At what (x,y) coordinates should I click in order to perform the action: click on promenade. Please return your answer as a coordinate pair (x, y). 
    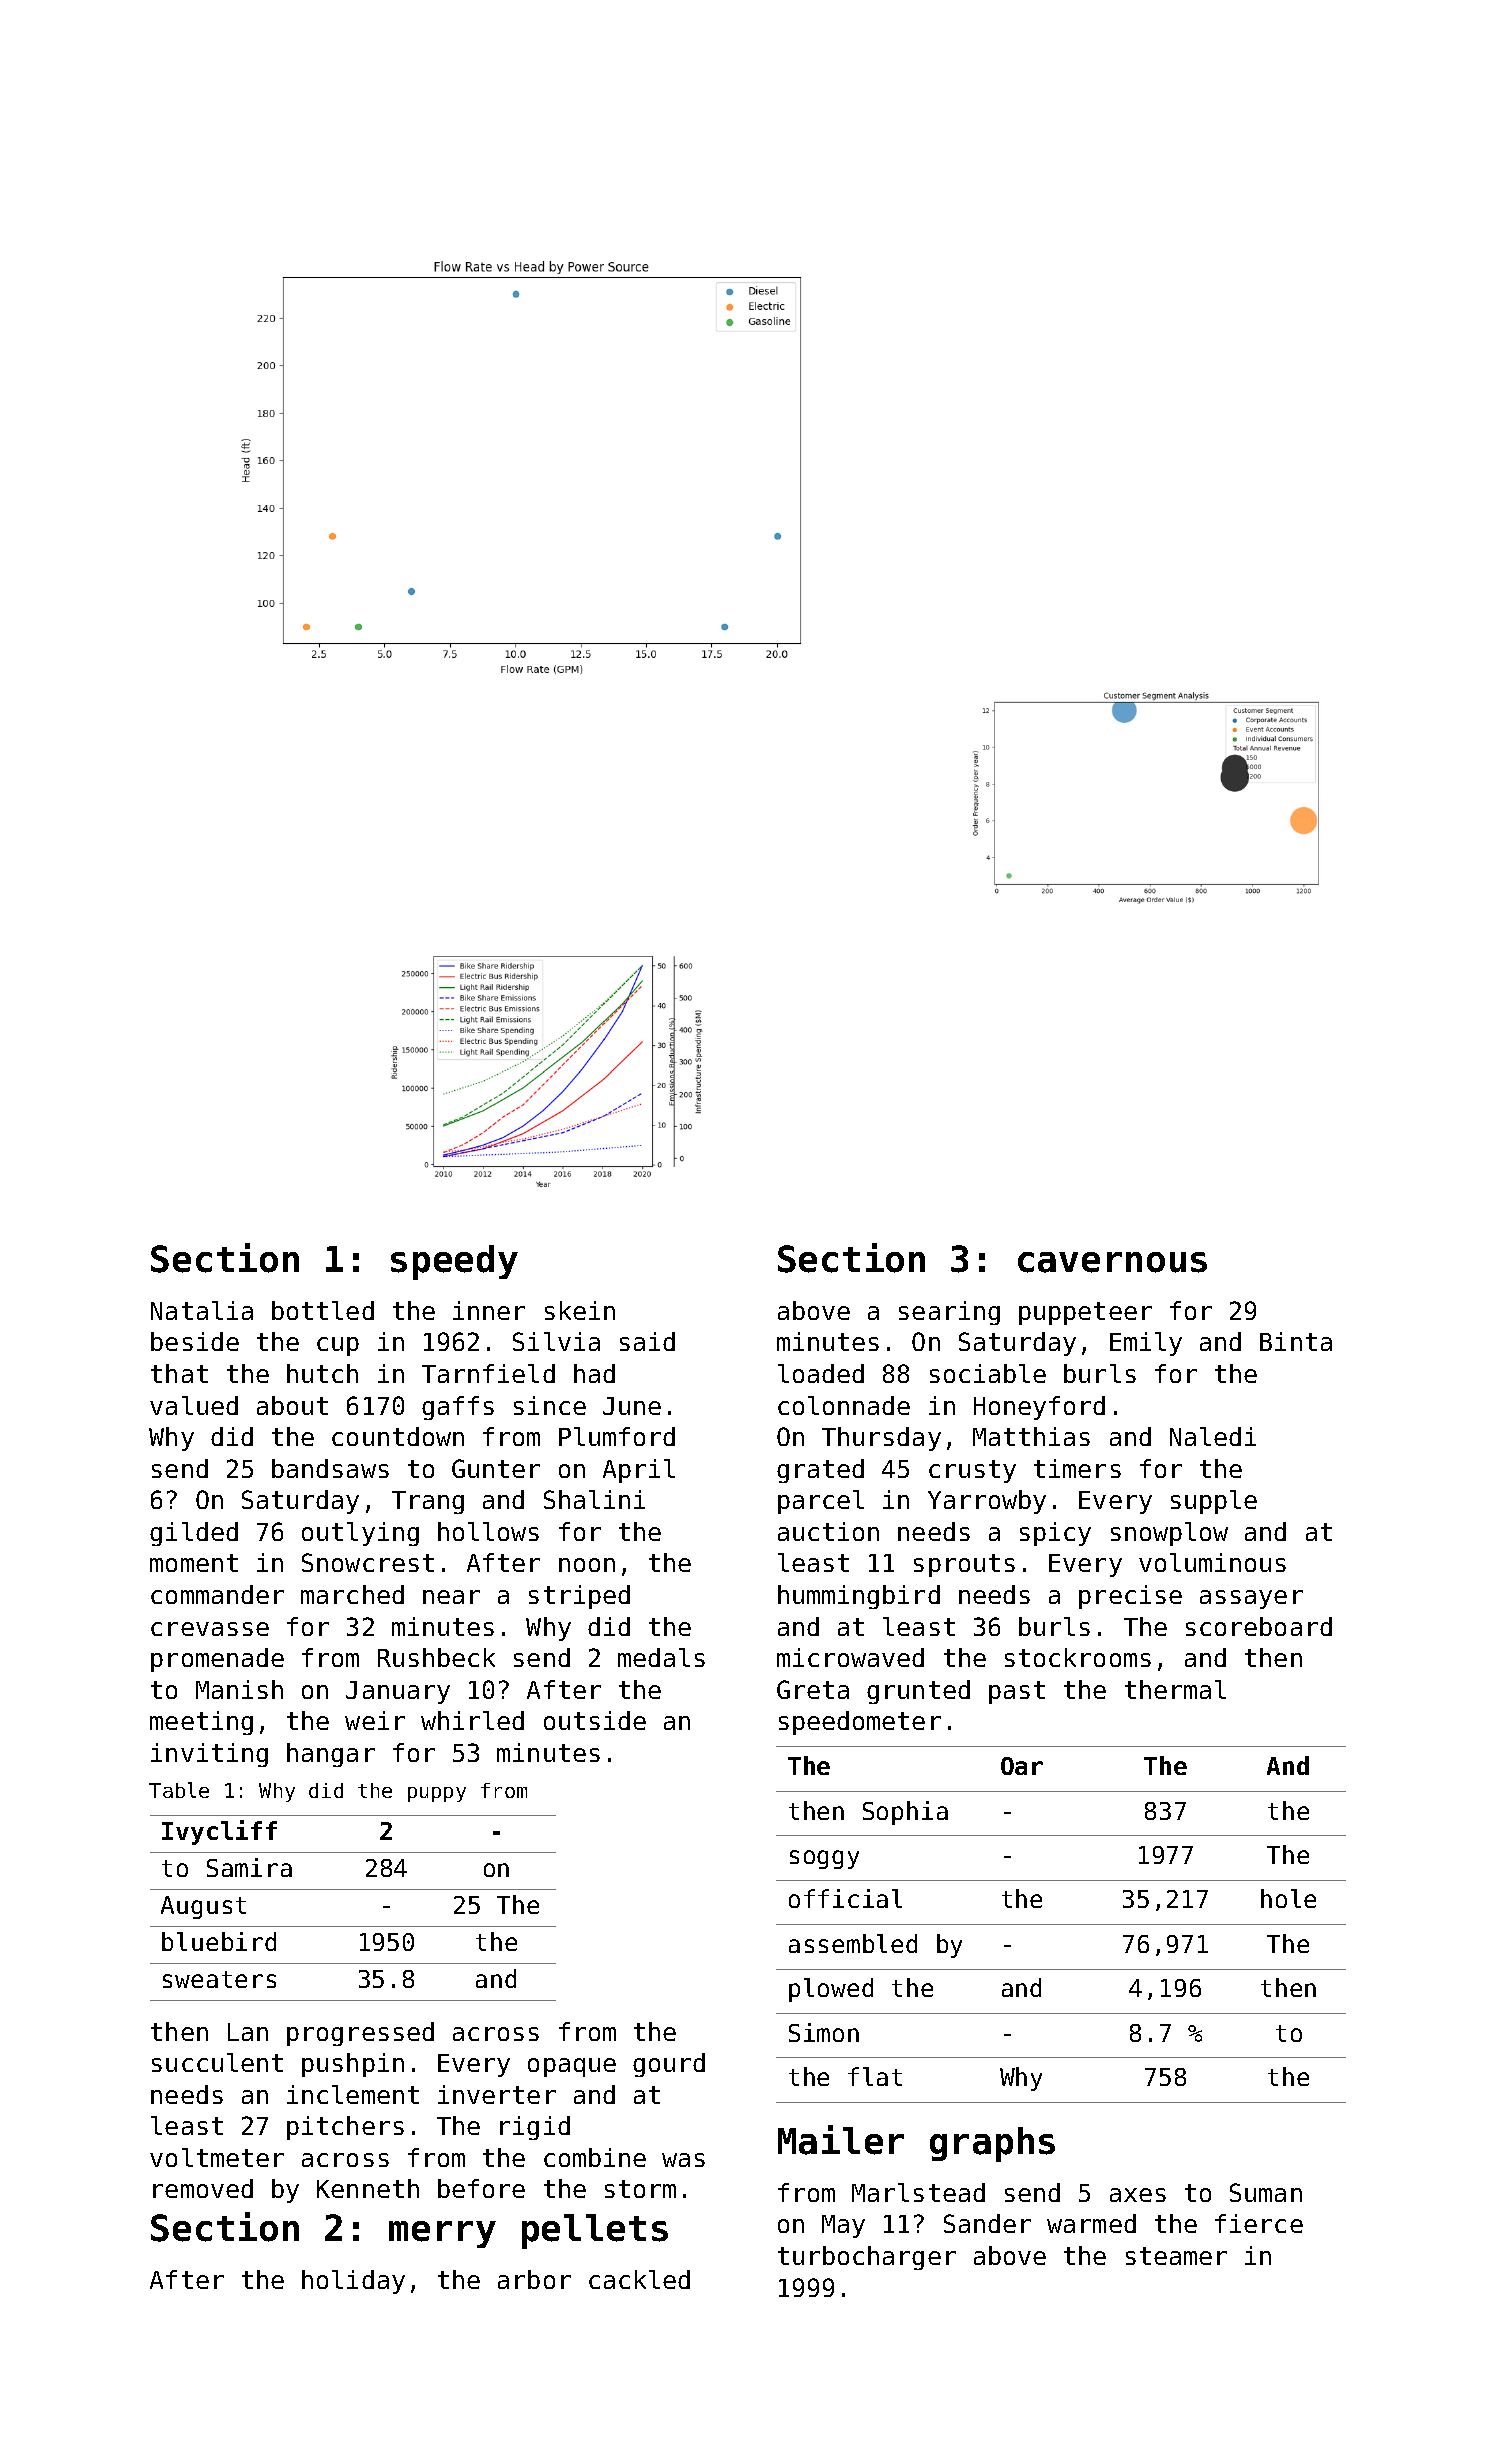
    Looking at the image, I should click on (217, 1660).
